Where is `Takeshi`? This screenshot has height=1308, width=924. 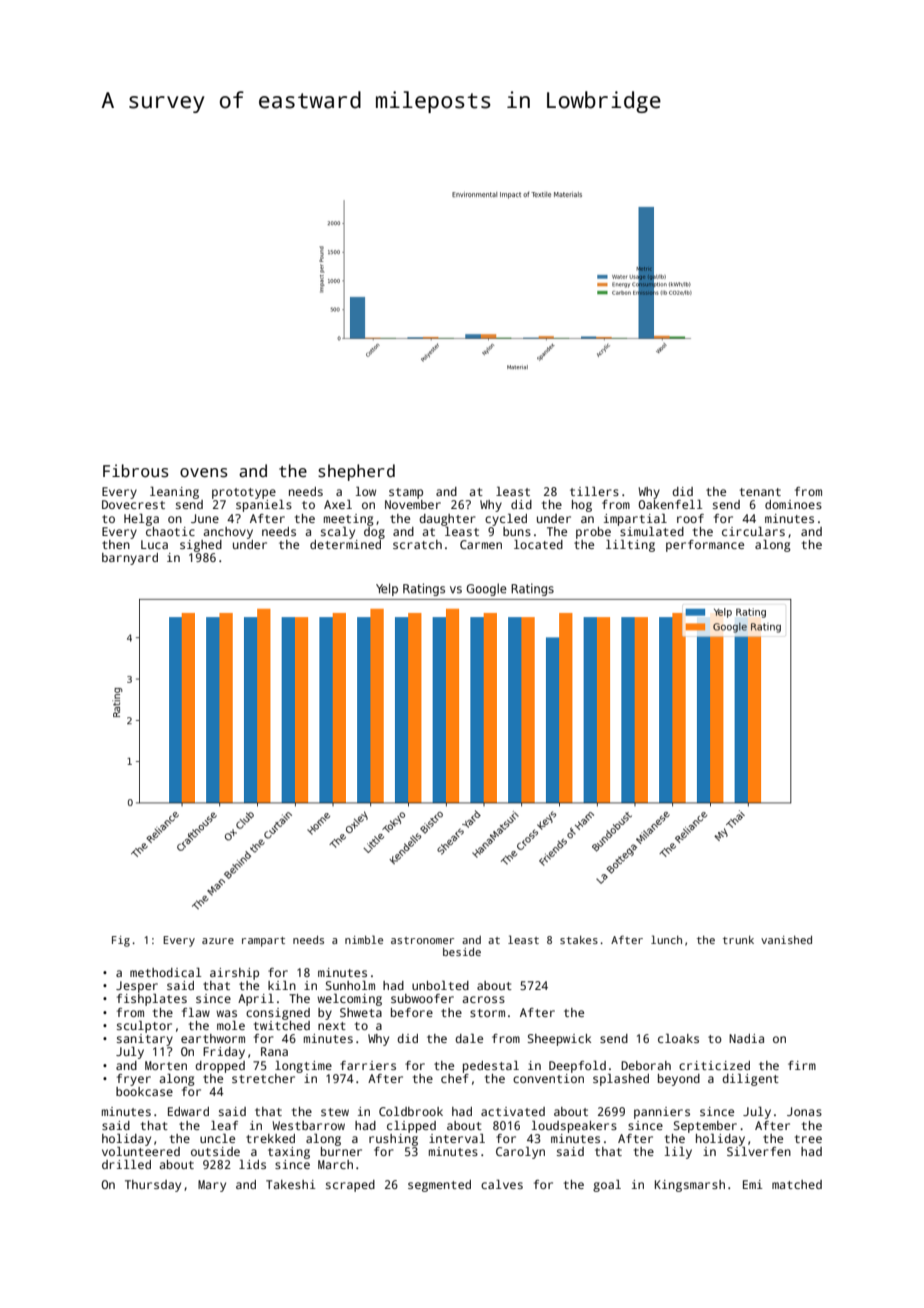
Takeshi is located at coordinates (291, 1184).
